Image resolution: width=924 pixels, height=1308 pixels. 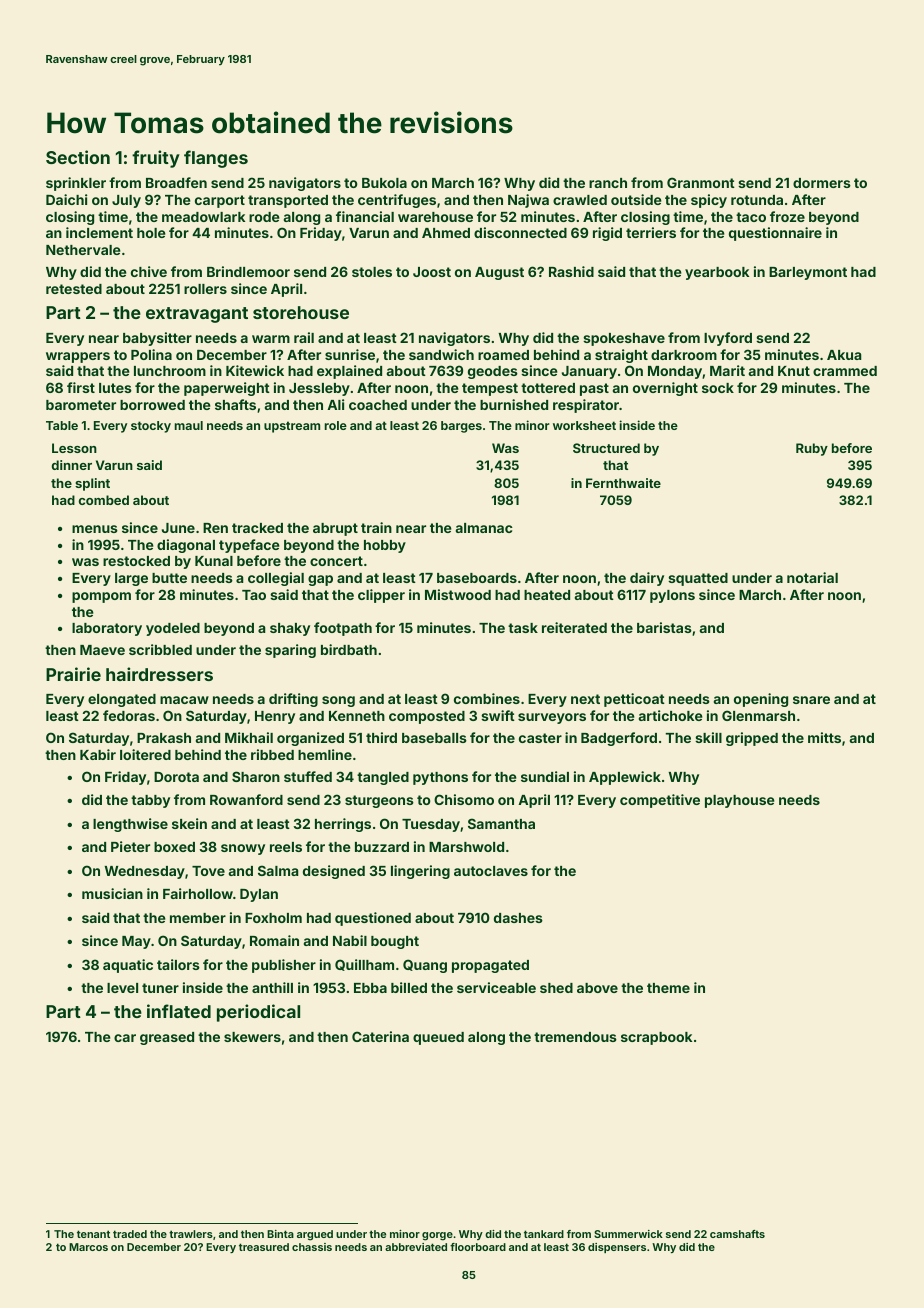 What do you see at coordinates (624, 339) in the screenshot?
I see `spokeshave` at bounding box center [624, 339].
